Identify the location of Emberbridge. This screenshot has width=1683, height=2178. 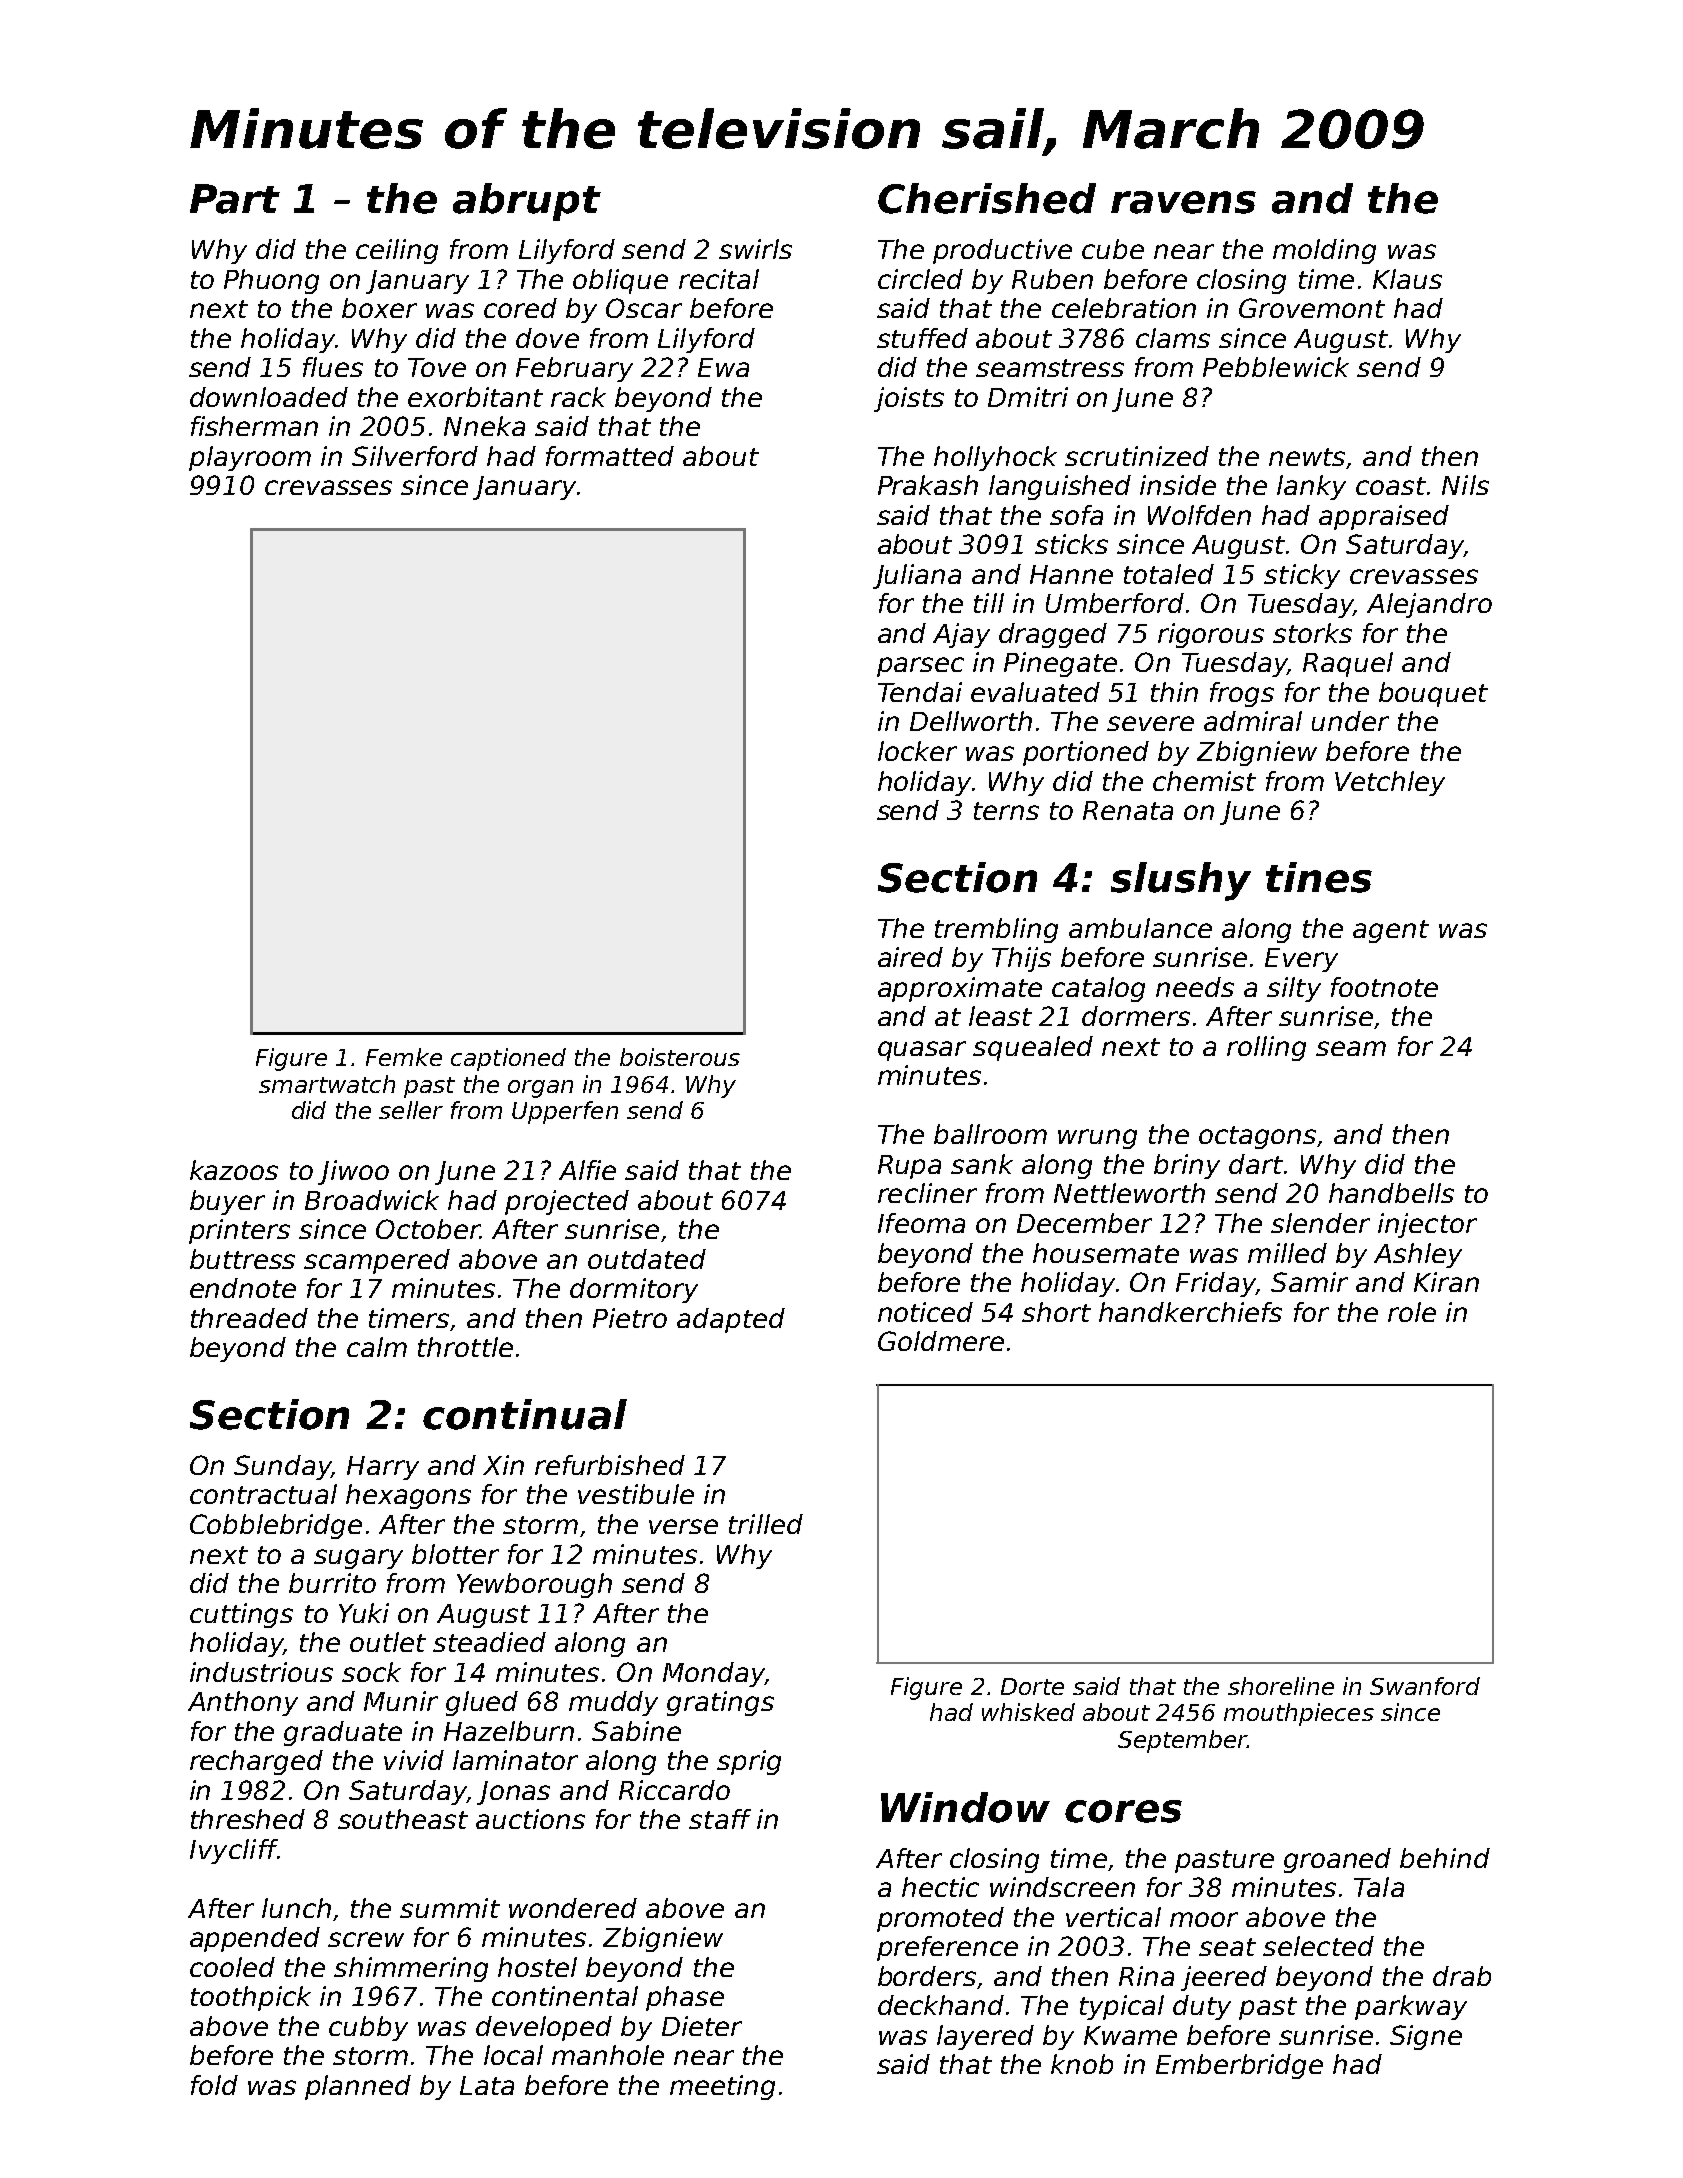
(1239, 2066).
